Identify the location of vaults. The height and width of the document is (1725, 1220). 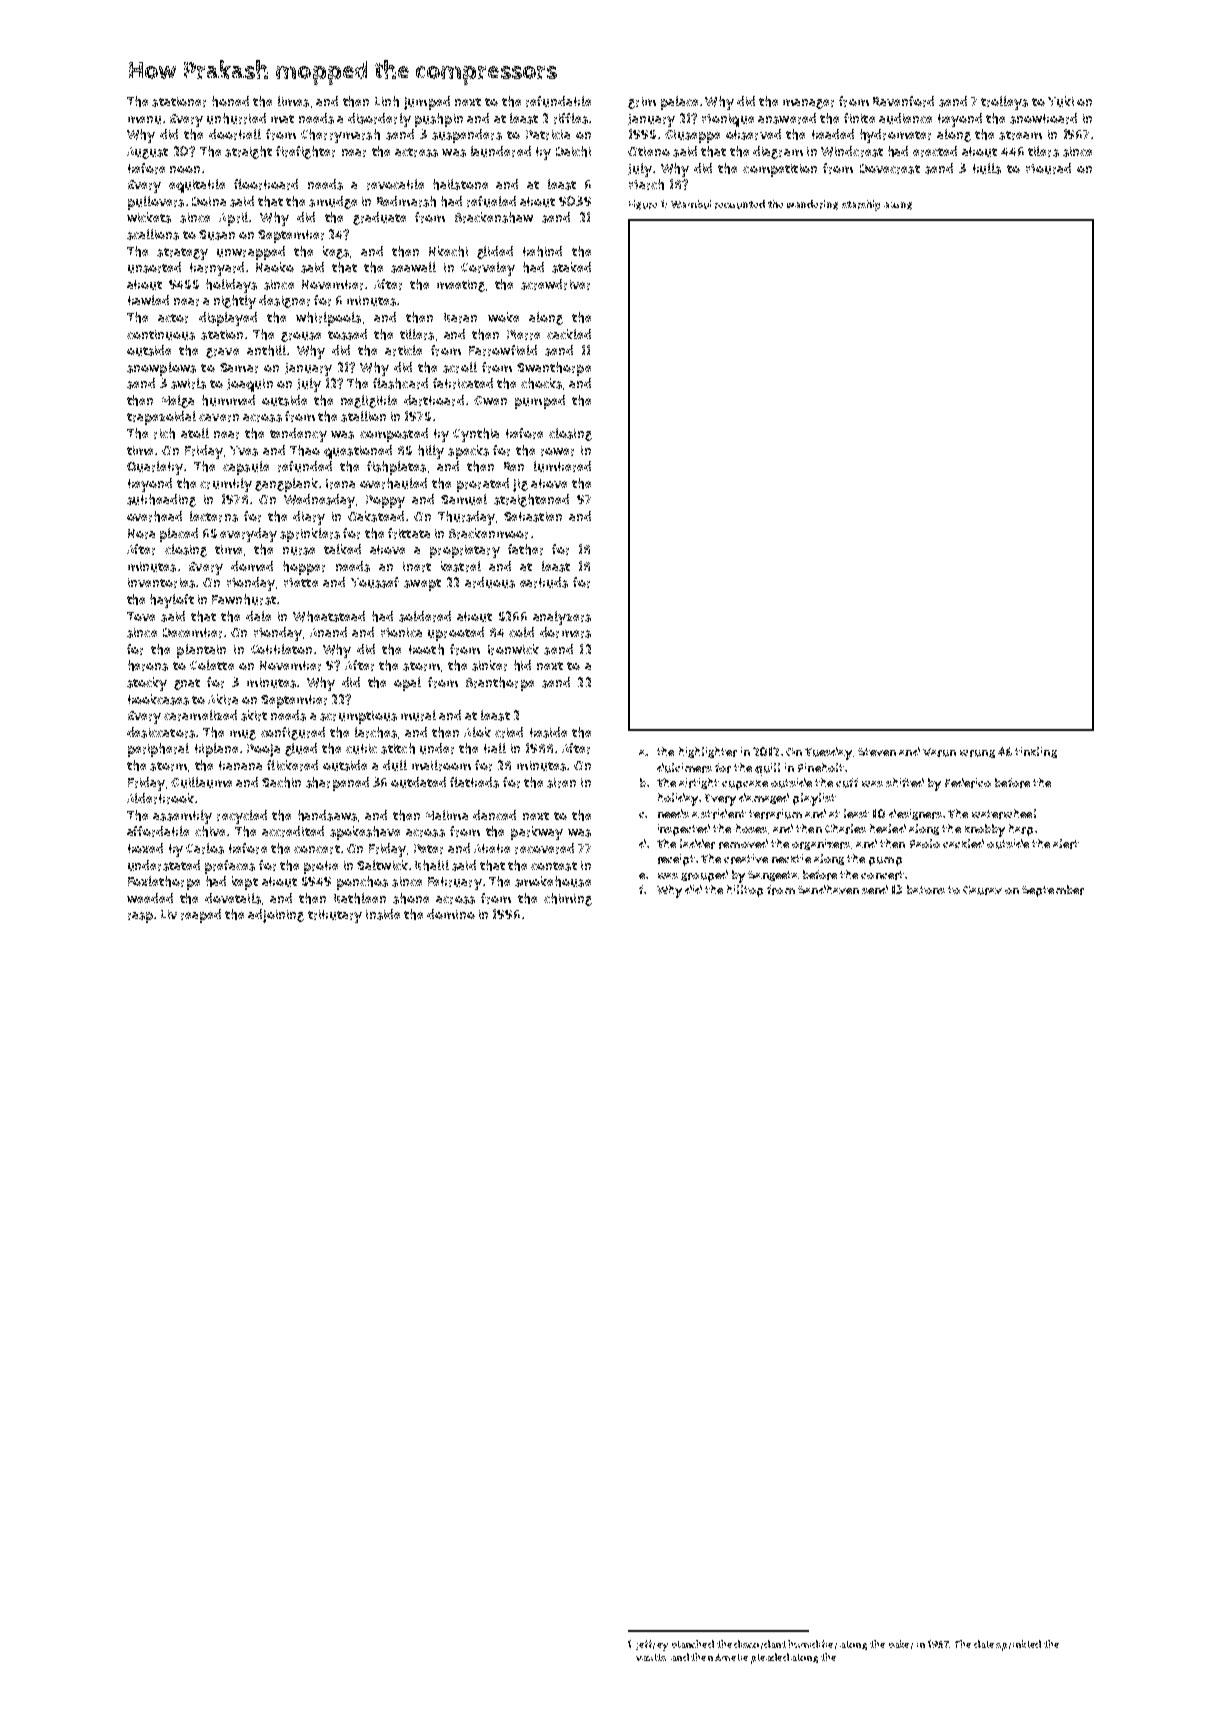
(651, 1657).
